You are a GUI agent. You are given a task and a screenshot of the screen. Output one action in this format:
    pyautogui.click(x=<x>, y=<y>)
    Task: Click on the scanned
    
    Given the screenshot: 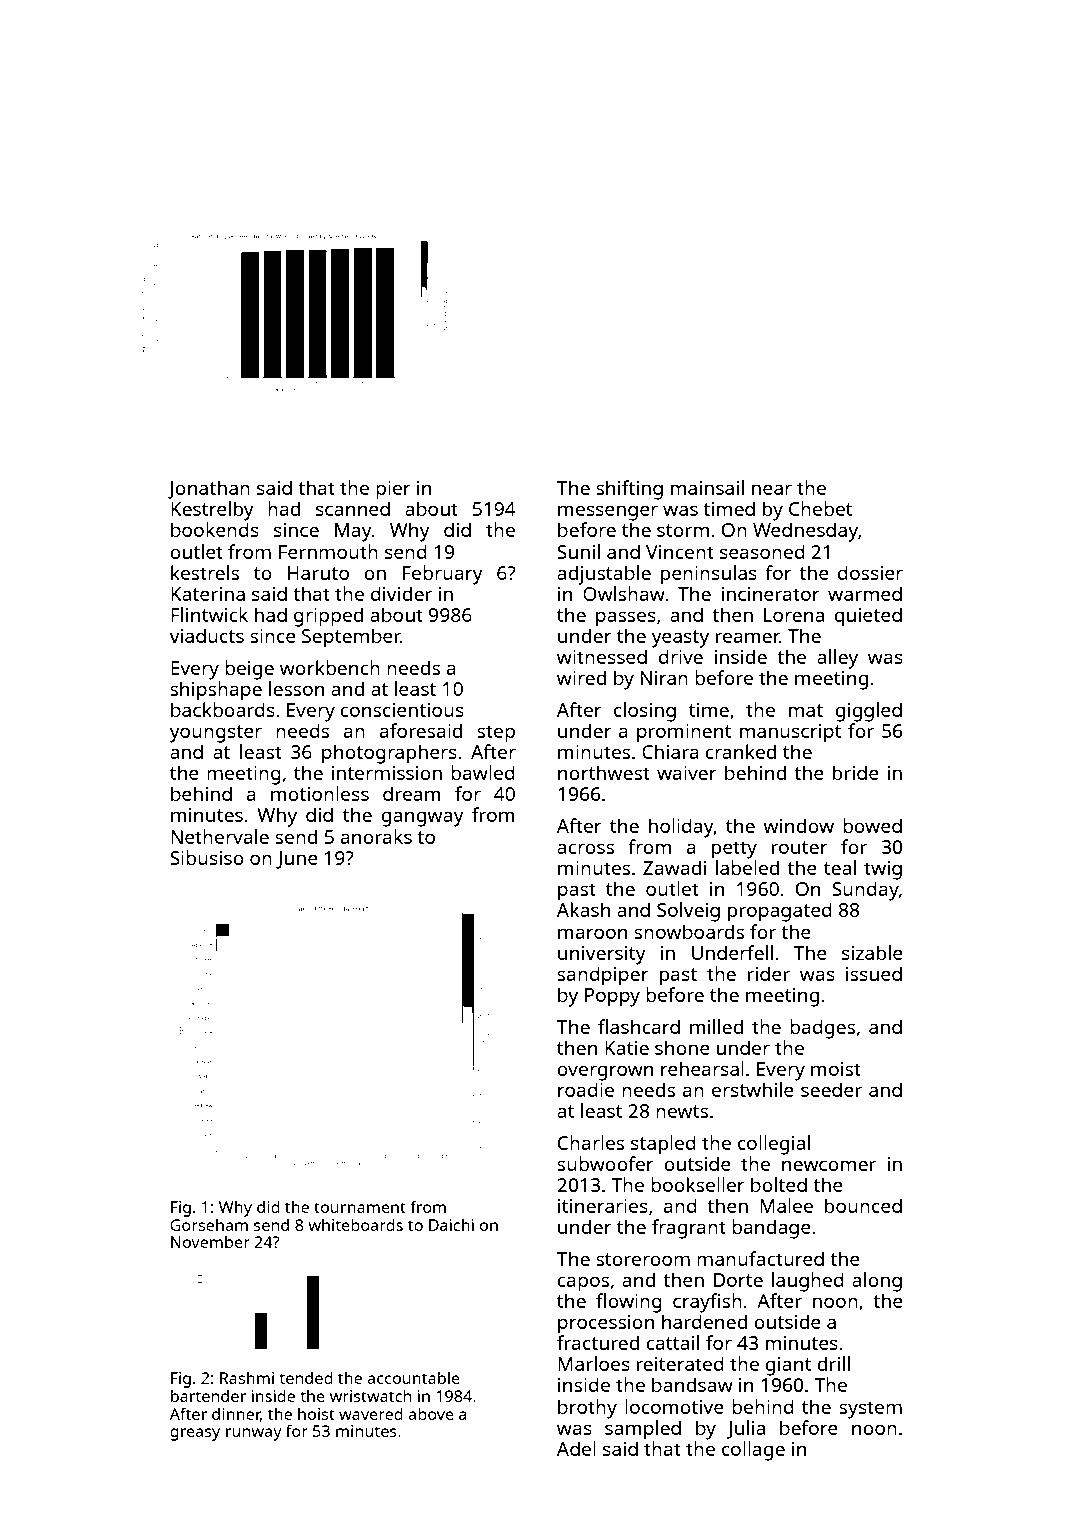 What is the action you would take?
    pyautogui.click(x=353, y=508)
